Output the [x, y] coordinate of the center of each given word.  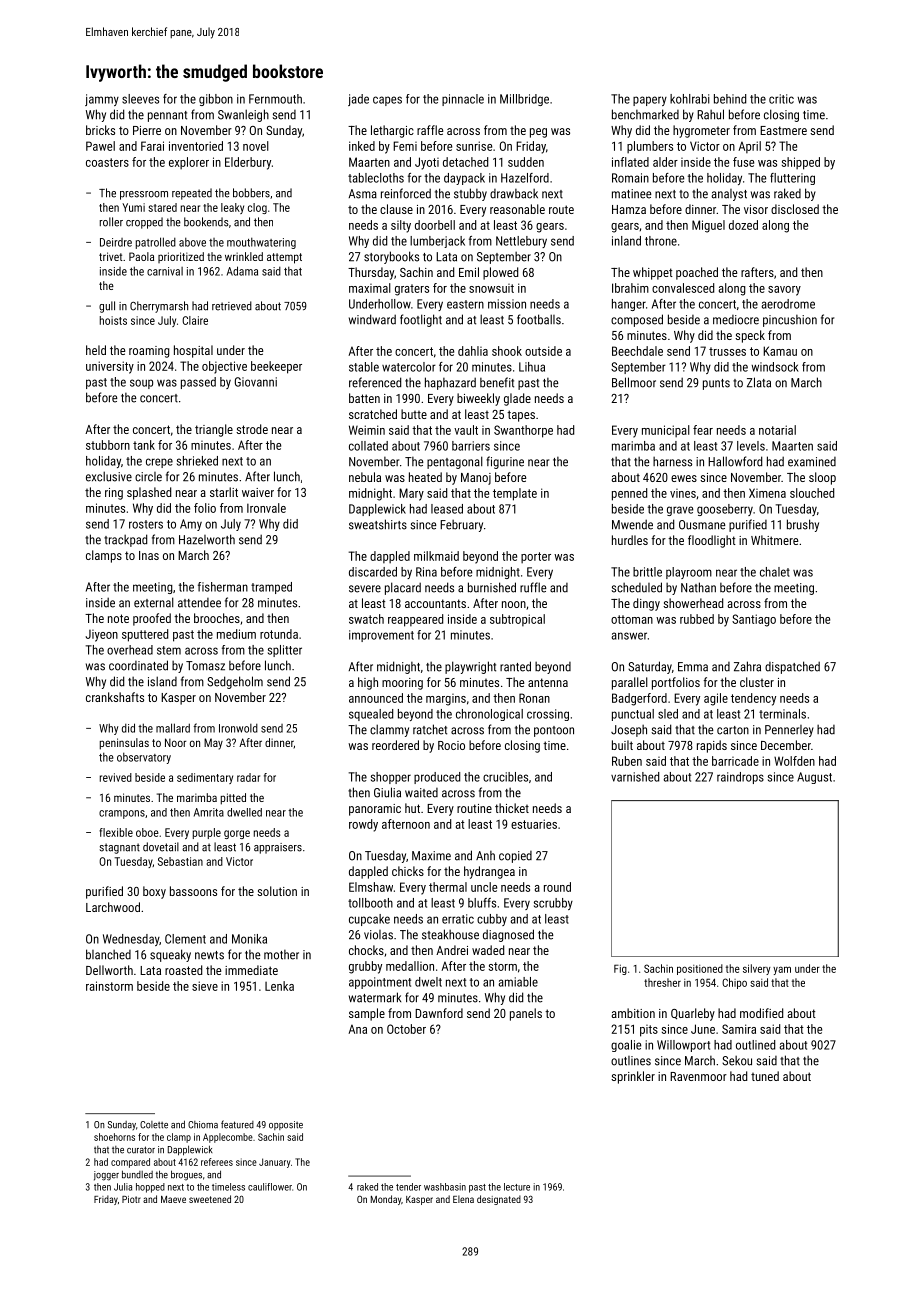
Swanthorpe [523, 431]
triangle [214, 430]
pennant [167, 116]
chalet [775, 572]
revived [116, 777]
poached [697, 273]
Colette [154, 1125]
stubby [470, 194]
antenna [548, 682]
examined [812, 462]
